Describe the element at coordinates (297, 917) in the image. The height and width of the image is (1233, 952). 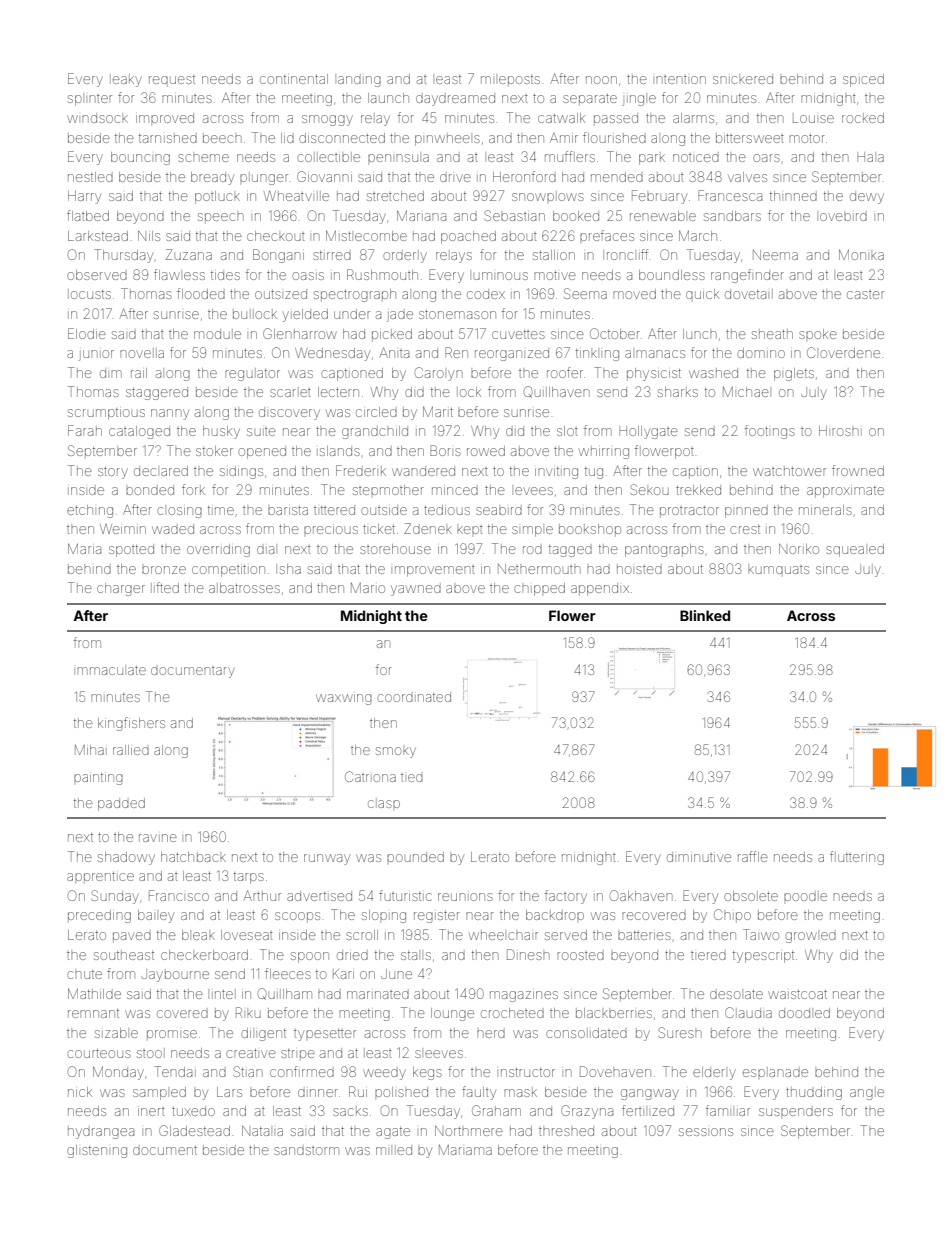
I see `scoops` at that location.
